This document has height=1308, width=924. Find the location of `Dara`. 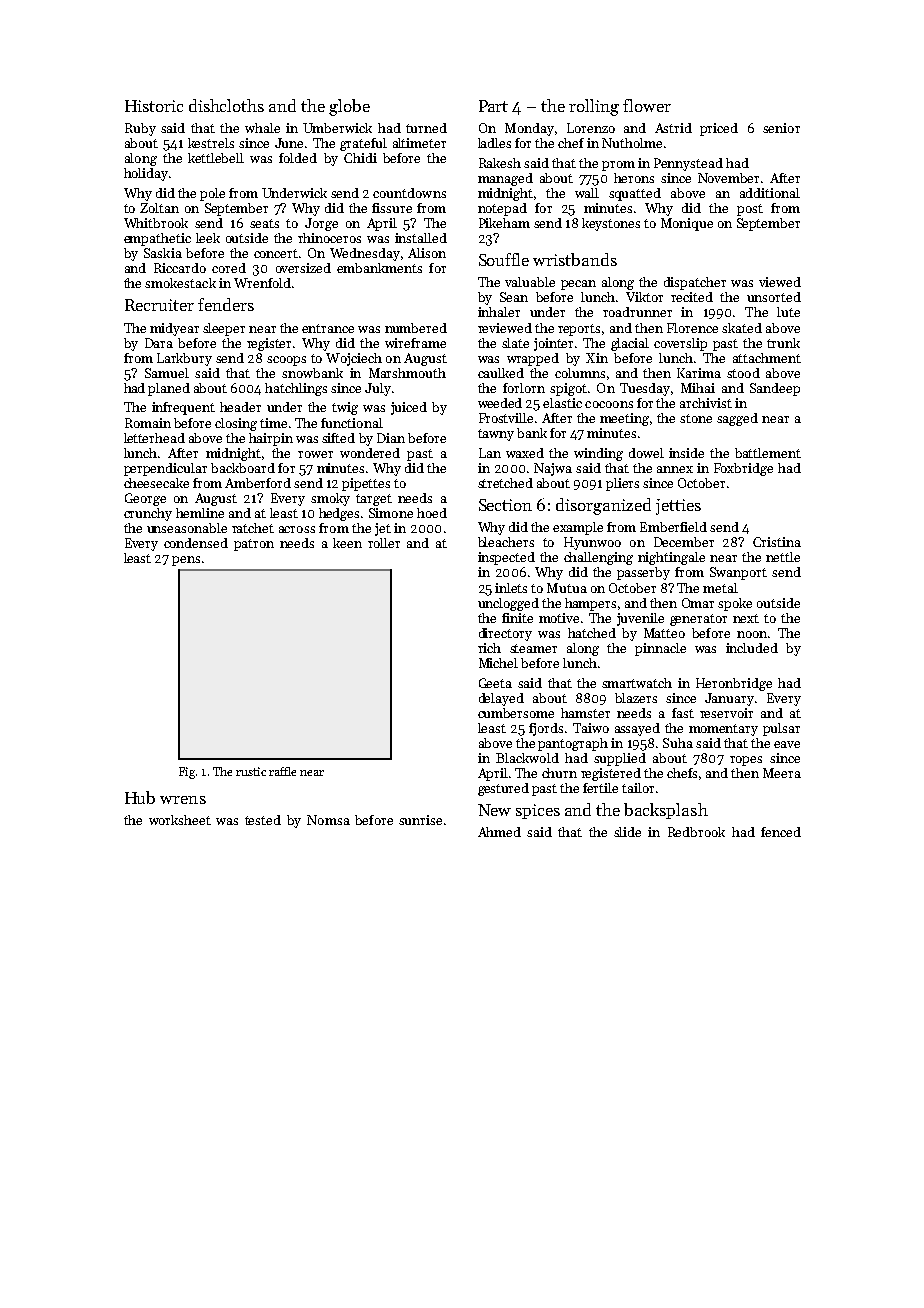

Dara is located at coordinates (159, 343).
